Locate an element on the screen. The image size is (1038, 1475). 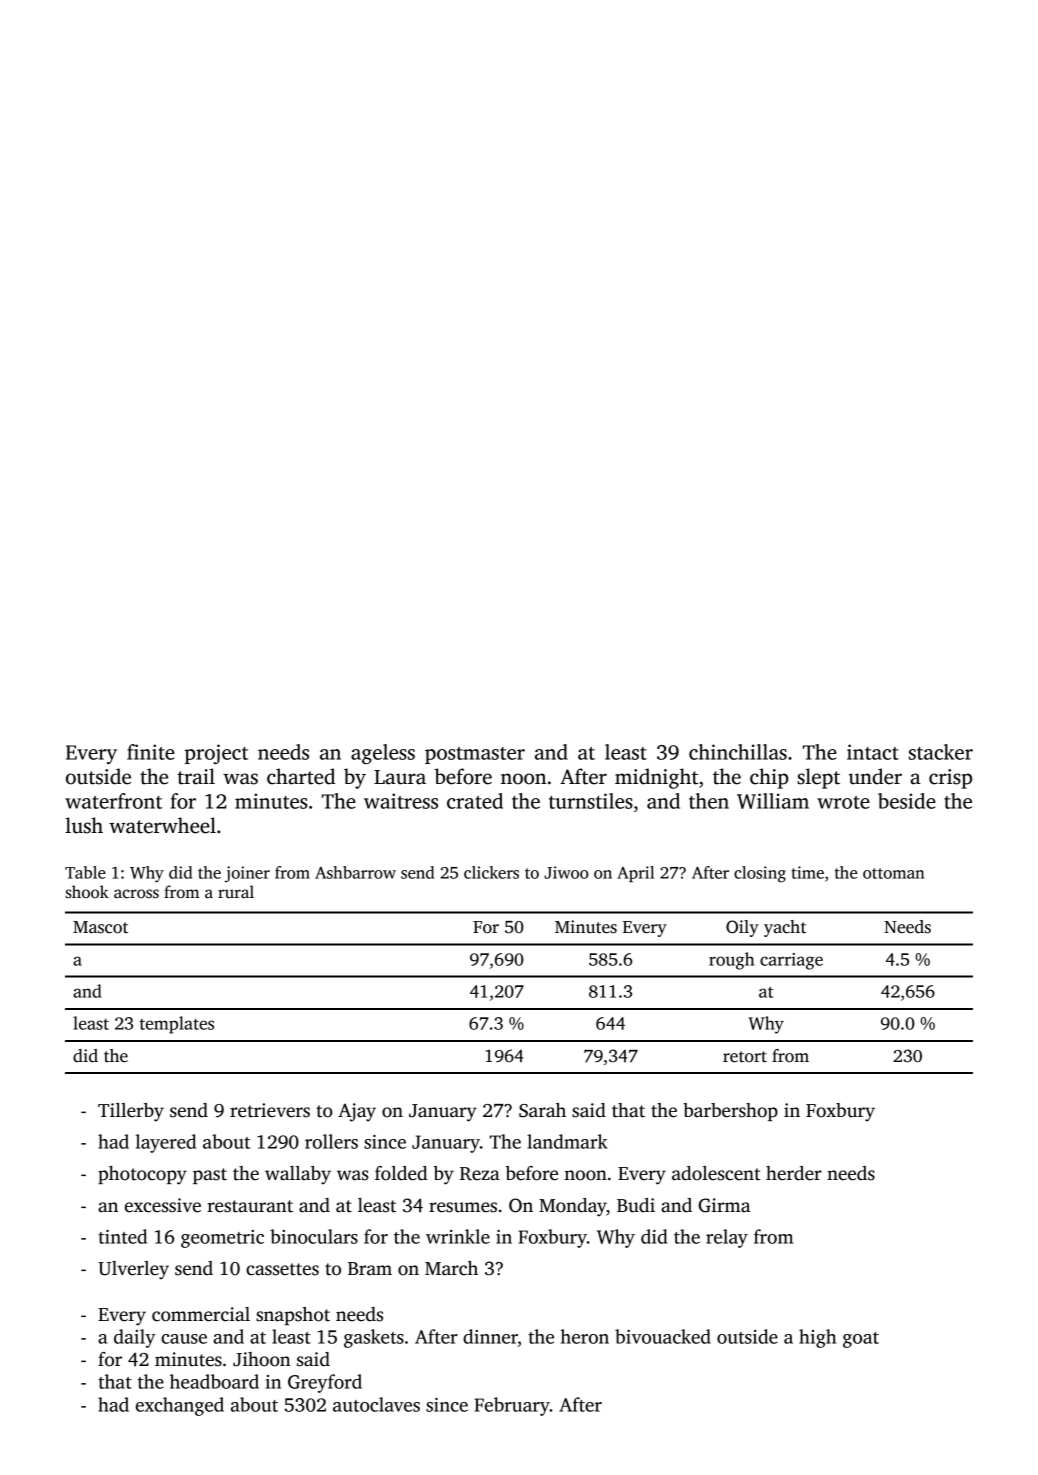
retort is located at coordinates (745, 1057).
